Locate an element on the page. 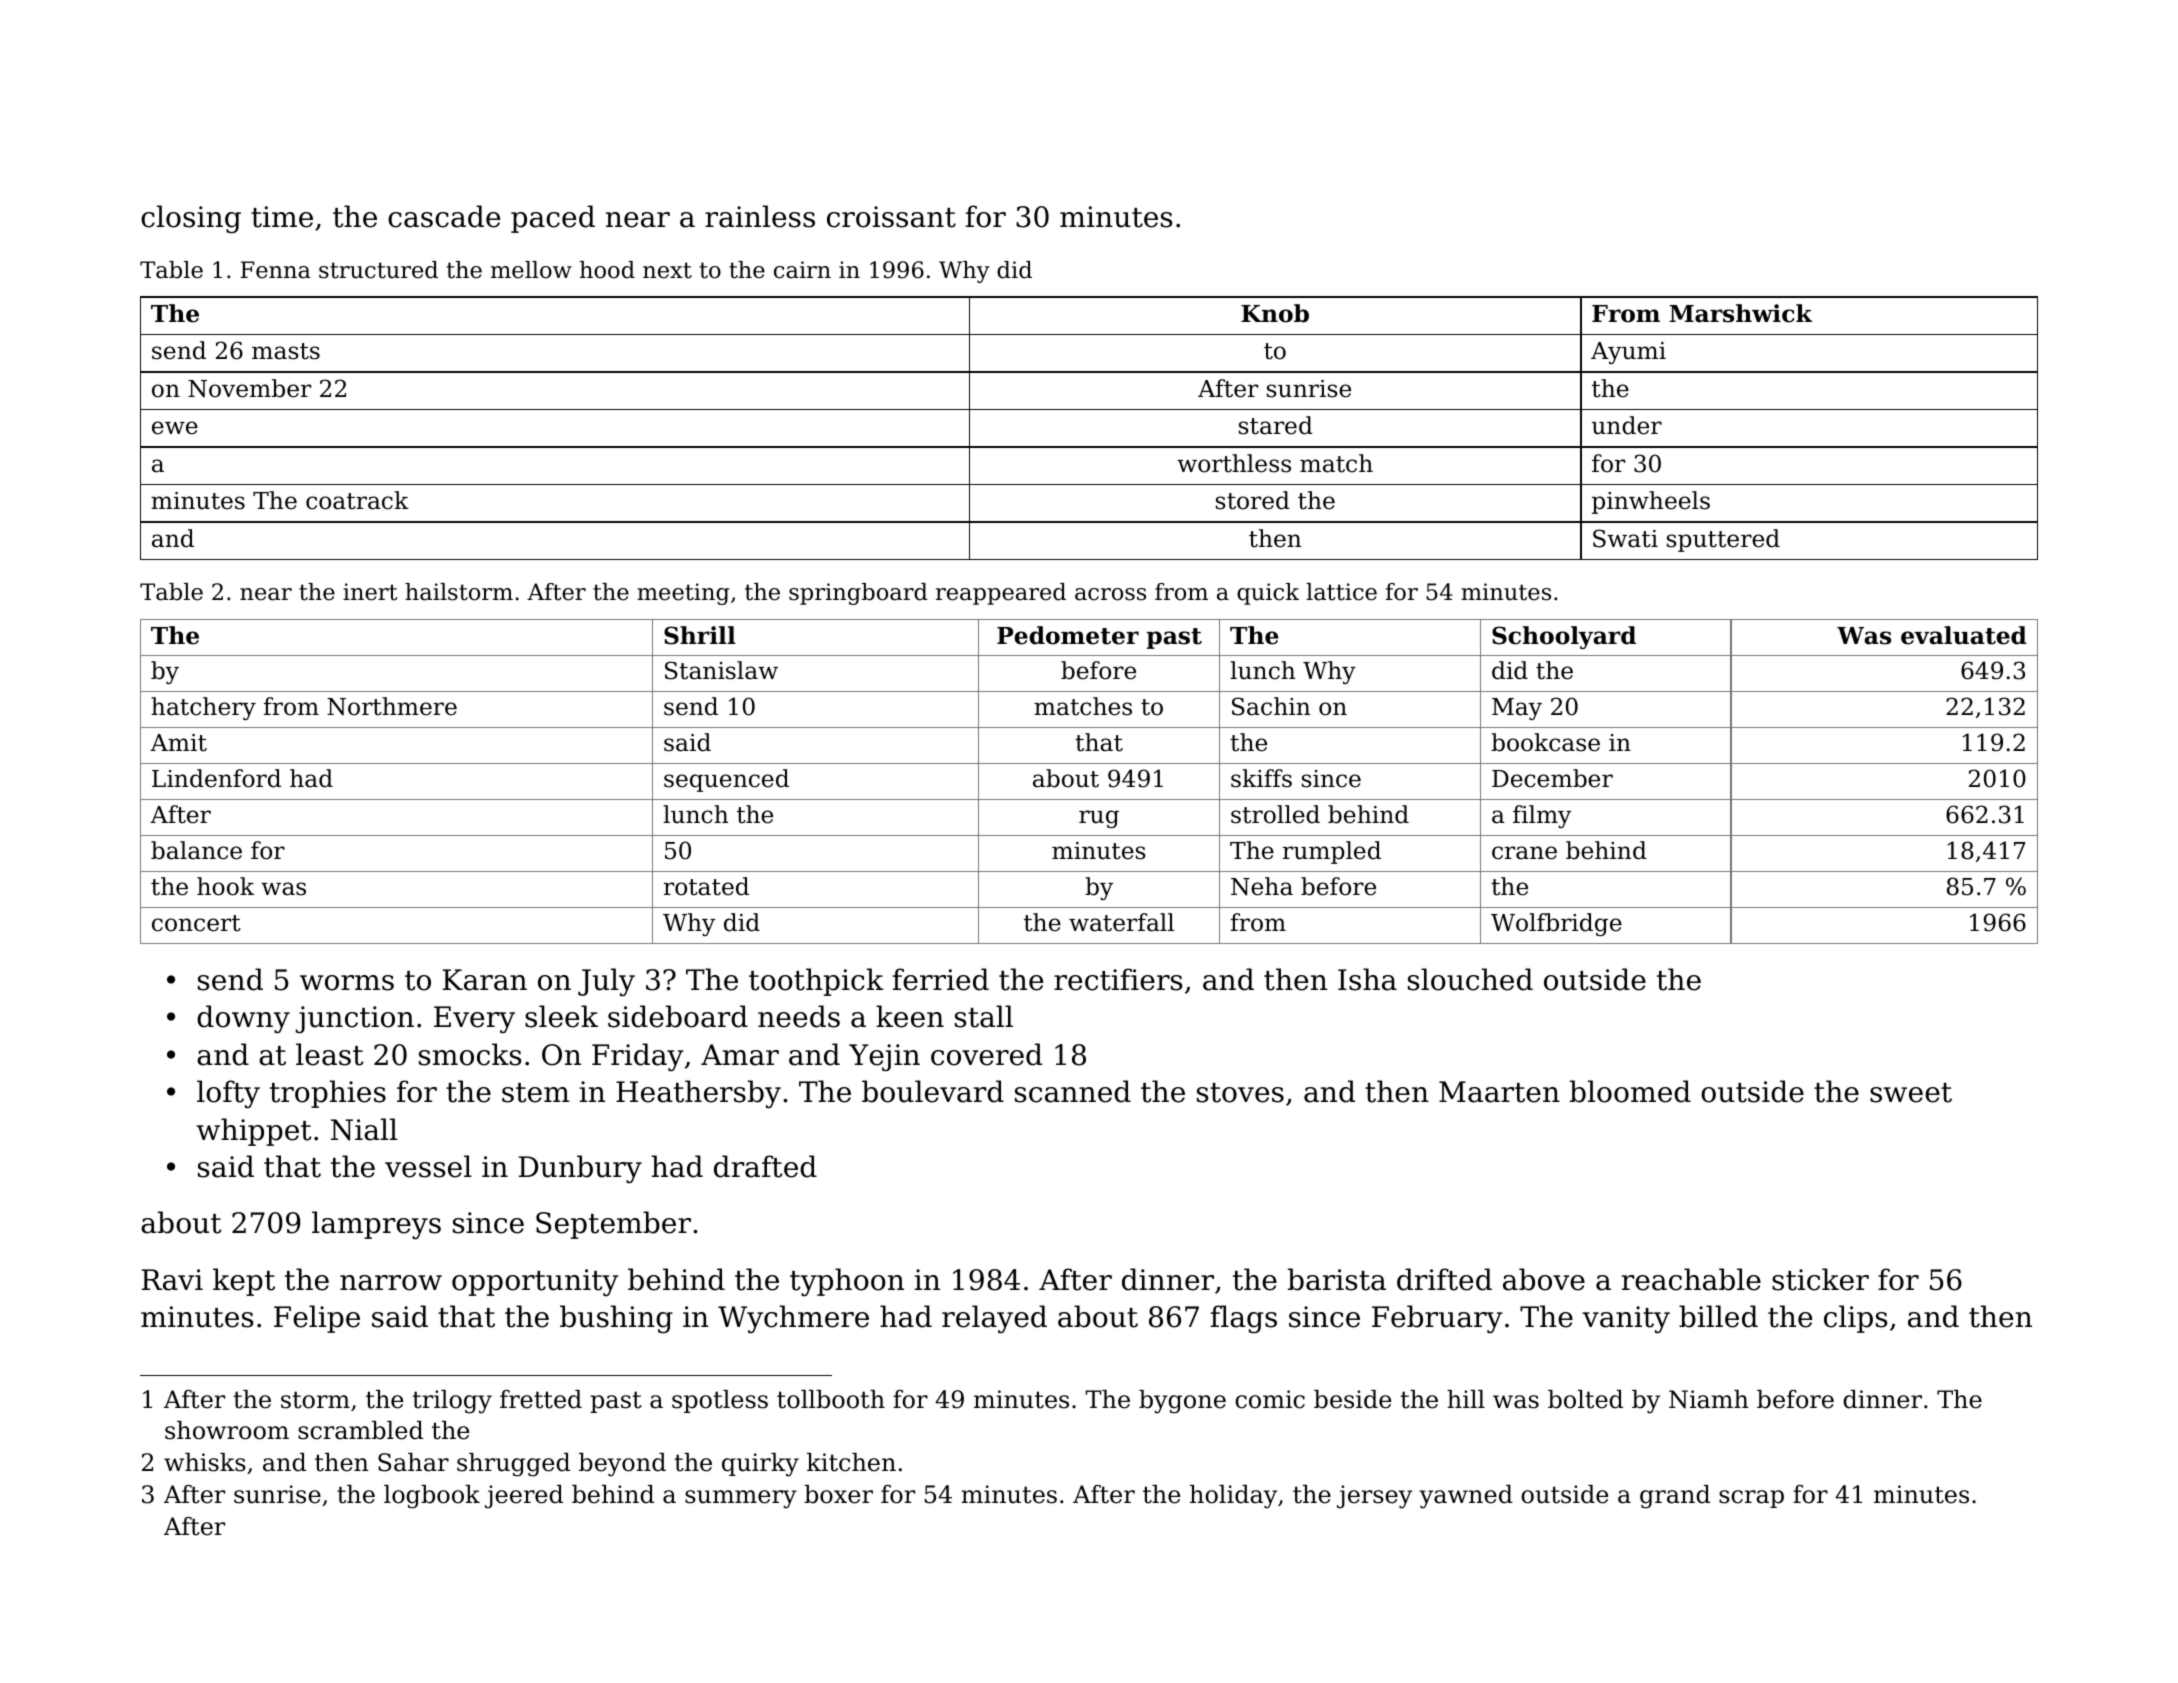 Image resolution: width=2178 pixels, height=1683 pixels. downy is located at coordinates (243, 1019).
